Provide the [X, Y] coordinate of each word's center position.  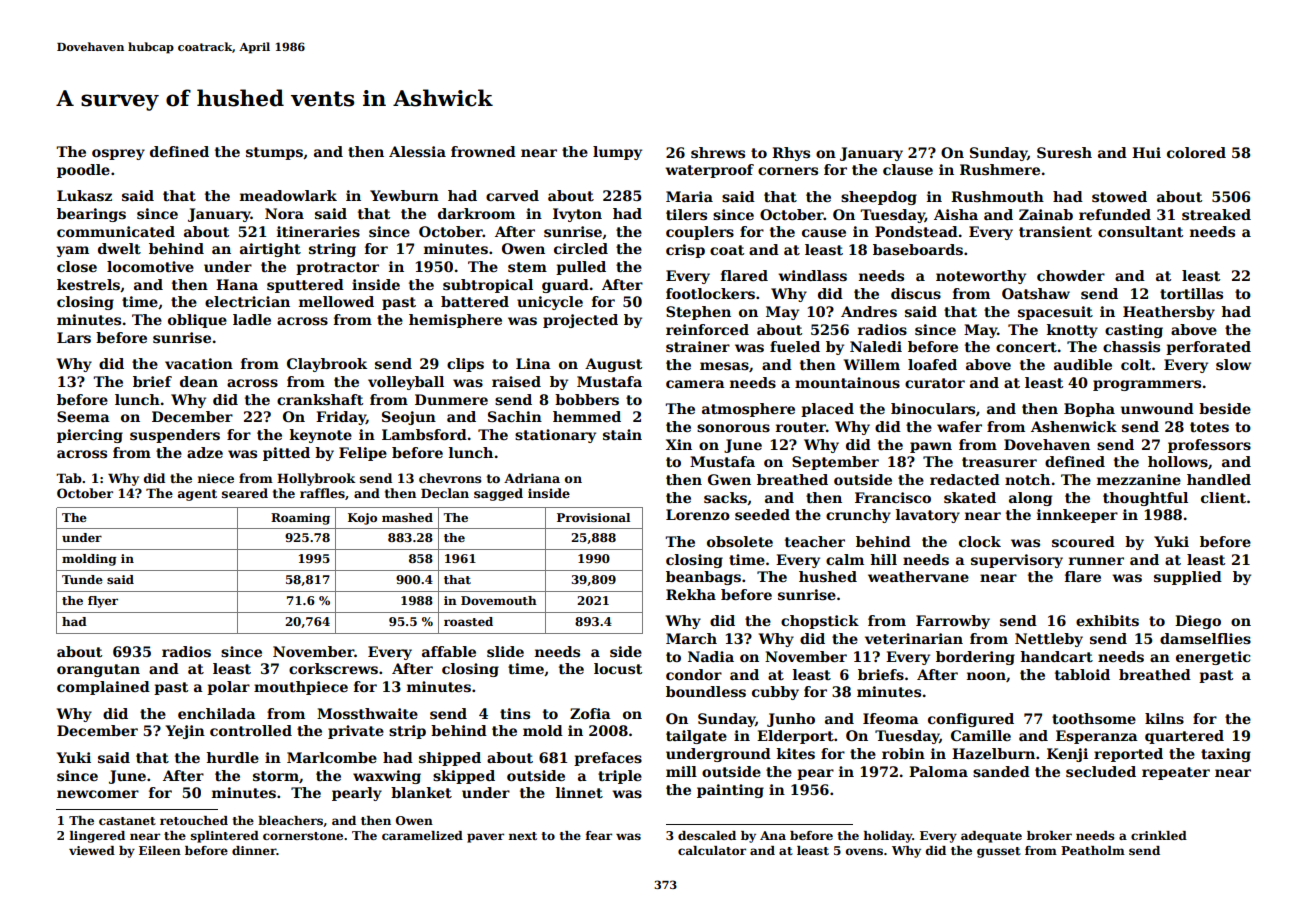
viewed [92, 850]
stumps [274, 153]
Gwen [729, 479]
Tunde [82, 579]
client [1223, 497]
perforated [1208, 348]
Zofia [590, 713]
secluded [1101, 771]
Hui [1146, 152]
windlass [812, 275]
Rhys [791, 154]
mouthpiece [301, 688]
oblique [197, 321]
